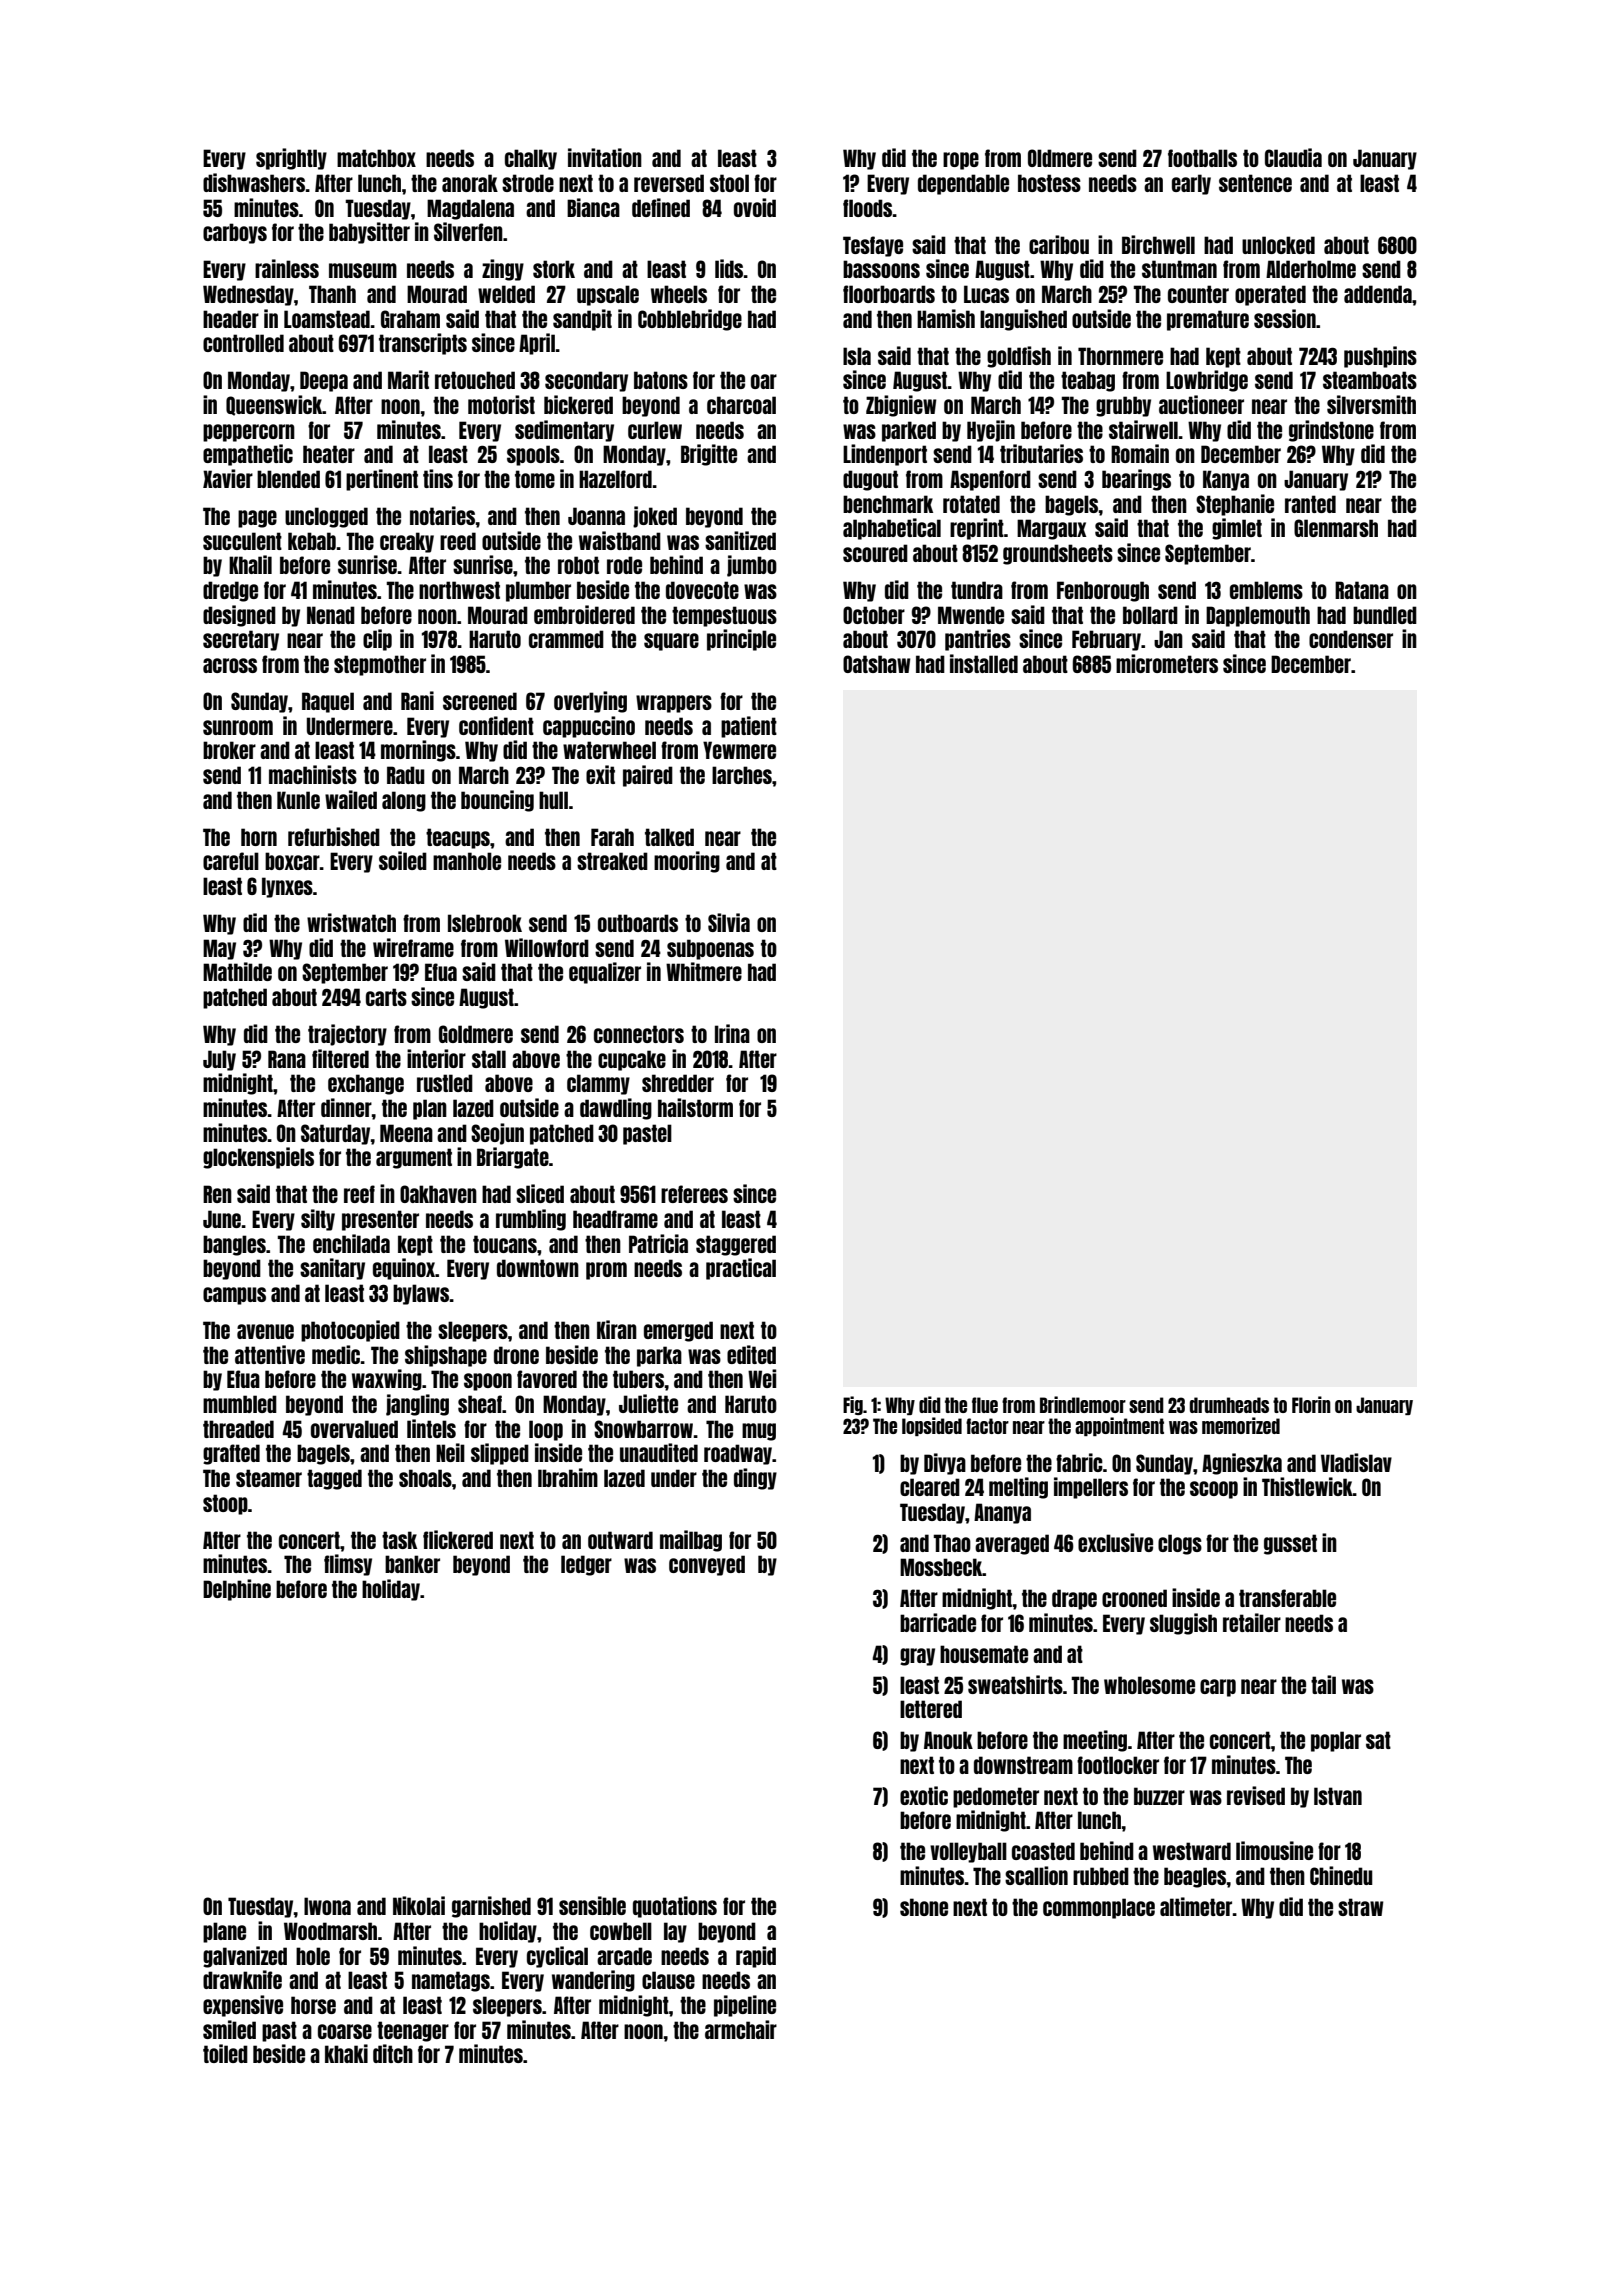  Describe the element at coordinates (382, 480) in the screenshot. I see `pertinent` at that location.
